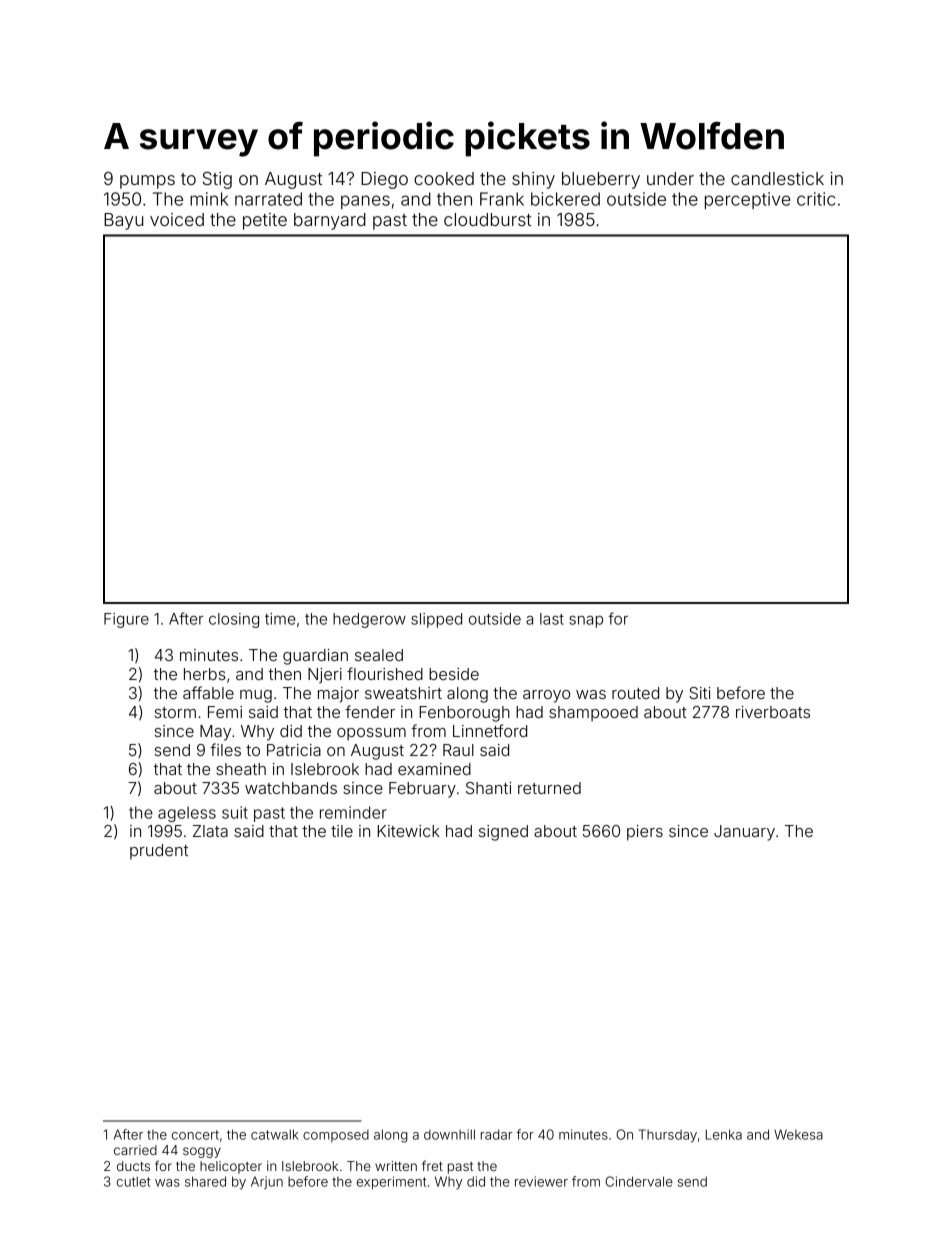  What do you see at coordinates (777, 178) in the document?
I see `candlestick` at bounding box center [777, 178].
